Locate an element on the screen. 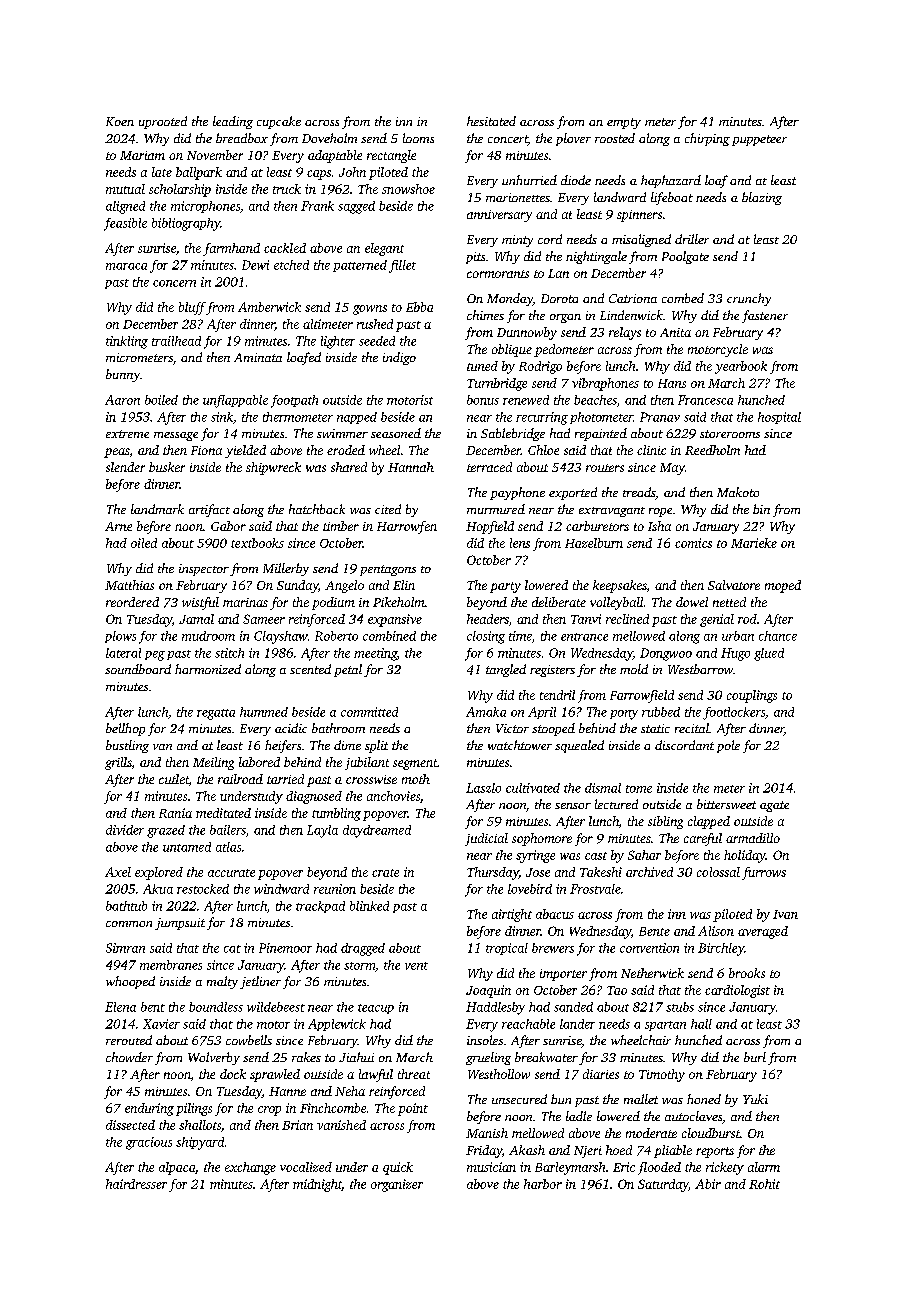 The image size is (908, 1316). Dongwoo is located at coordinates (666, 654).
